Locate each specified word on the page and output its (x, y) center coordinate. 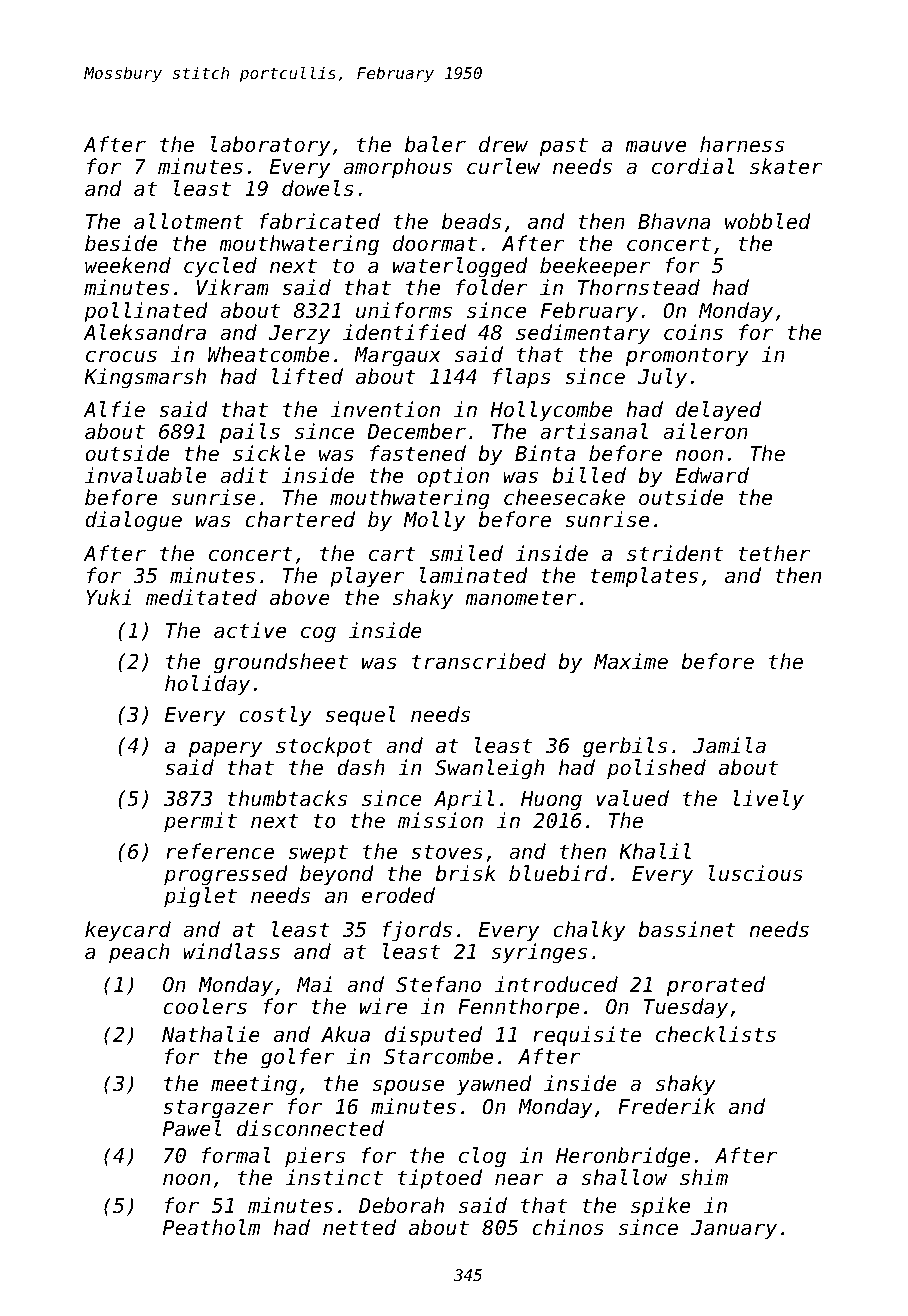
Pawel (192, 1128)
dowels (318, 188)
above (300, 597)
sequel (360, 716)
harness (742, 144)
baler (435, 144)
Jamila (729, 745)
